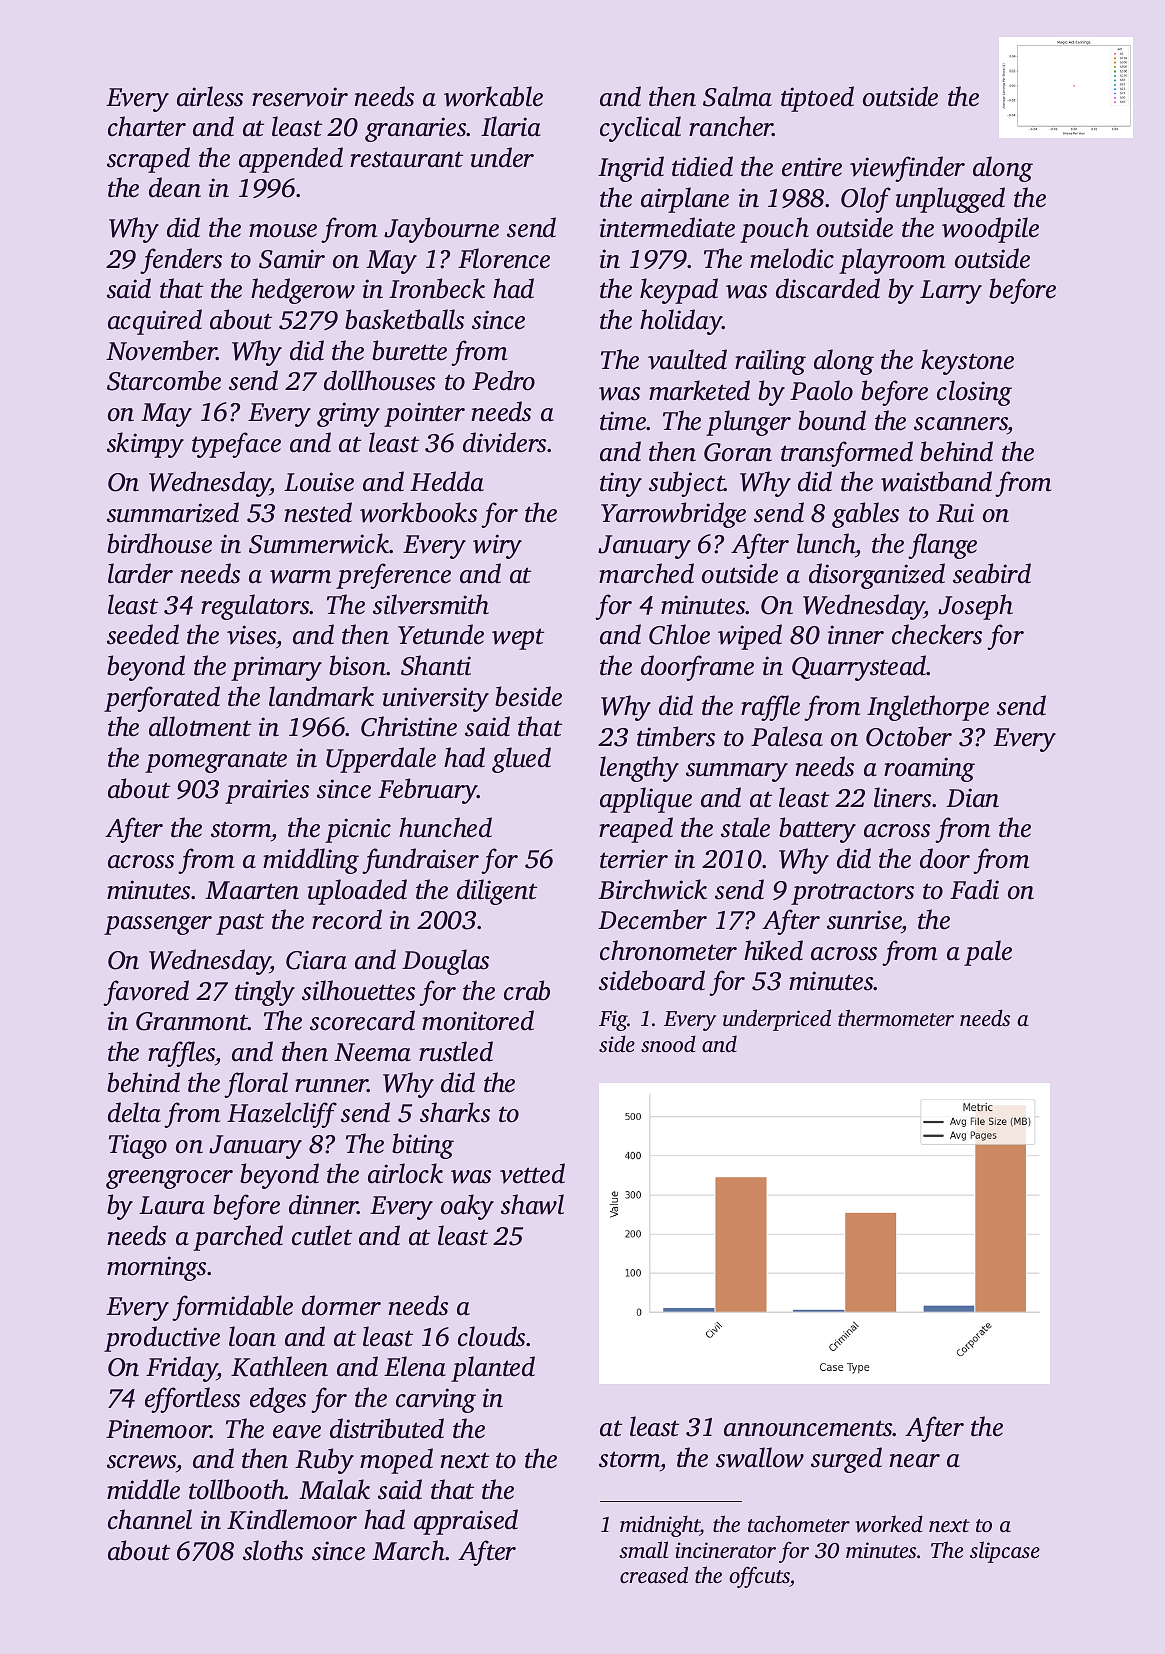  Describe the element at coordinates (431, 604) in the screenshot. I see `silversmith` at that location.
